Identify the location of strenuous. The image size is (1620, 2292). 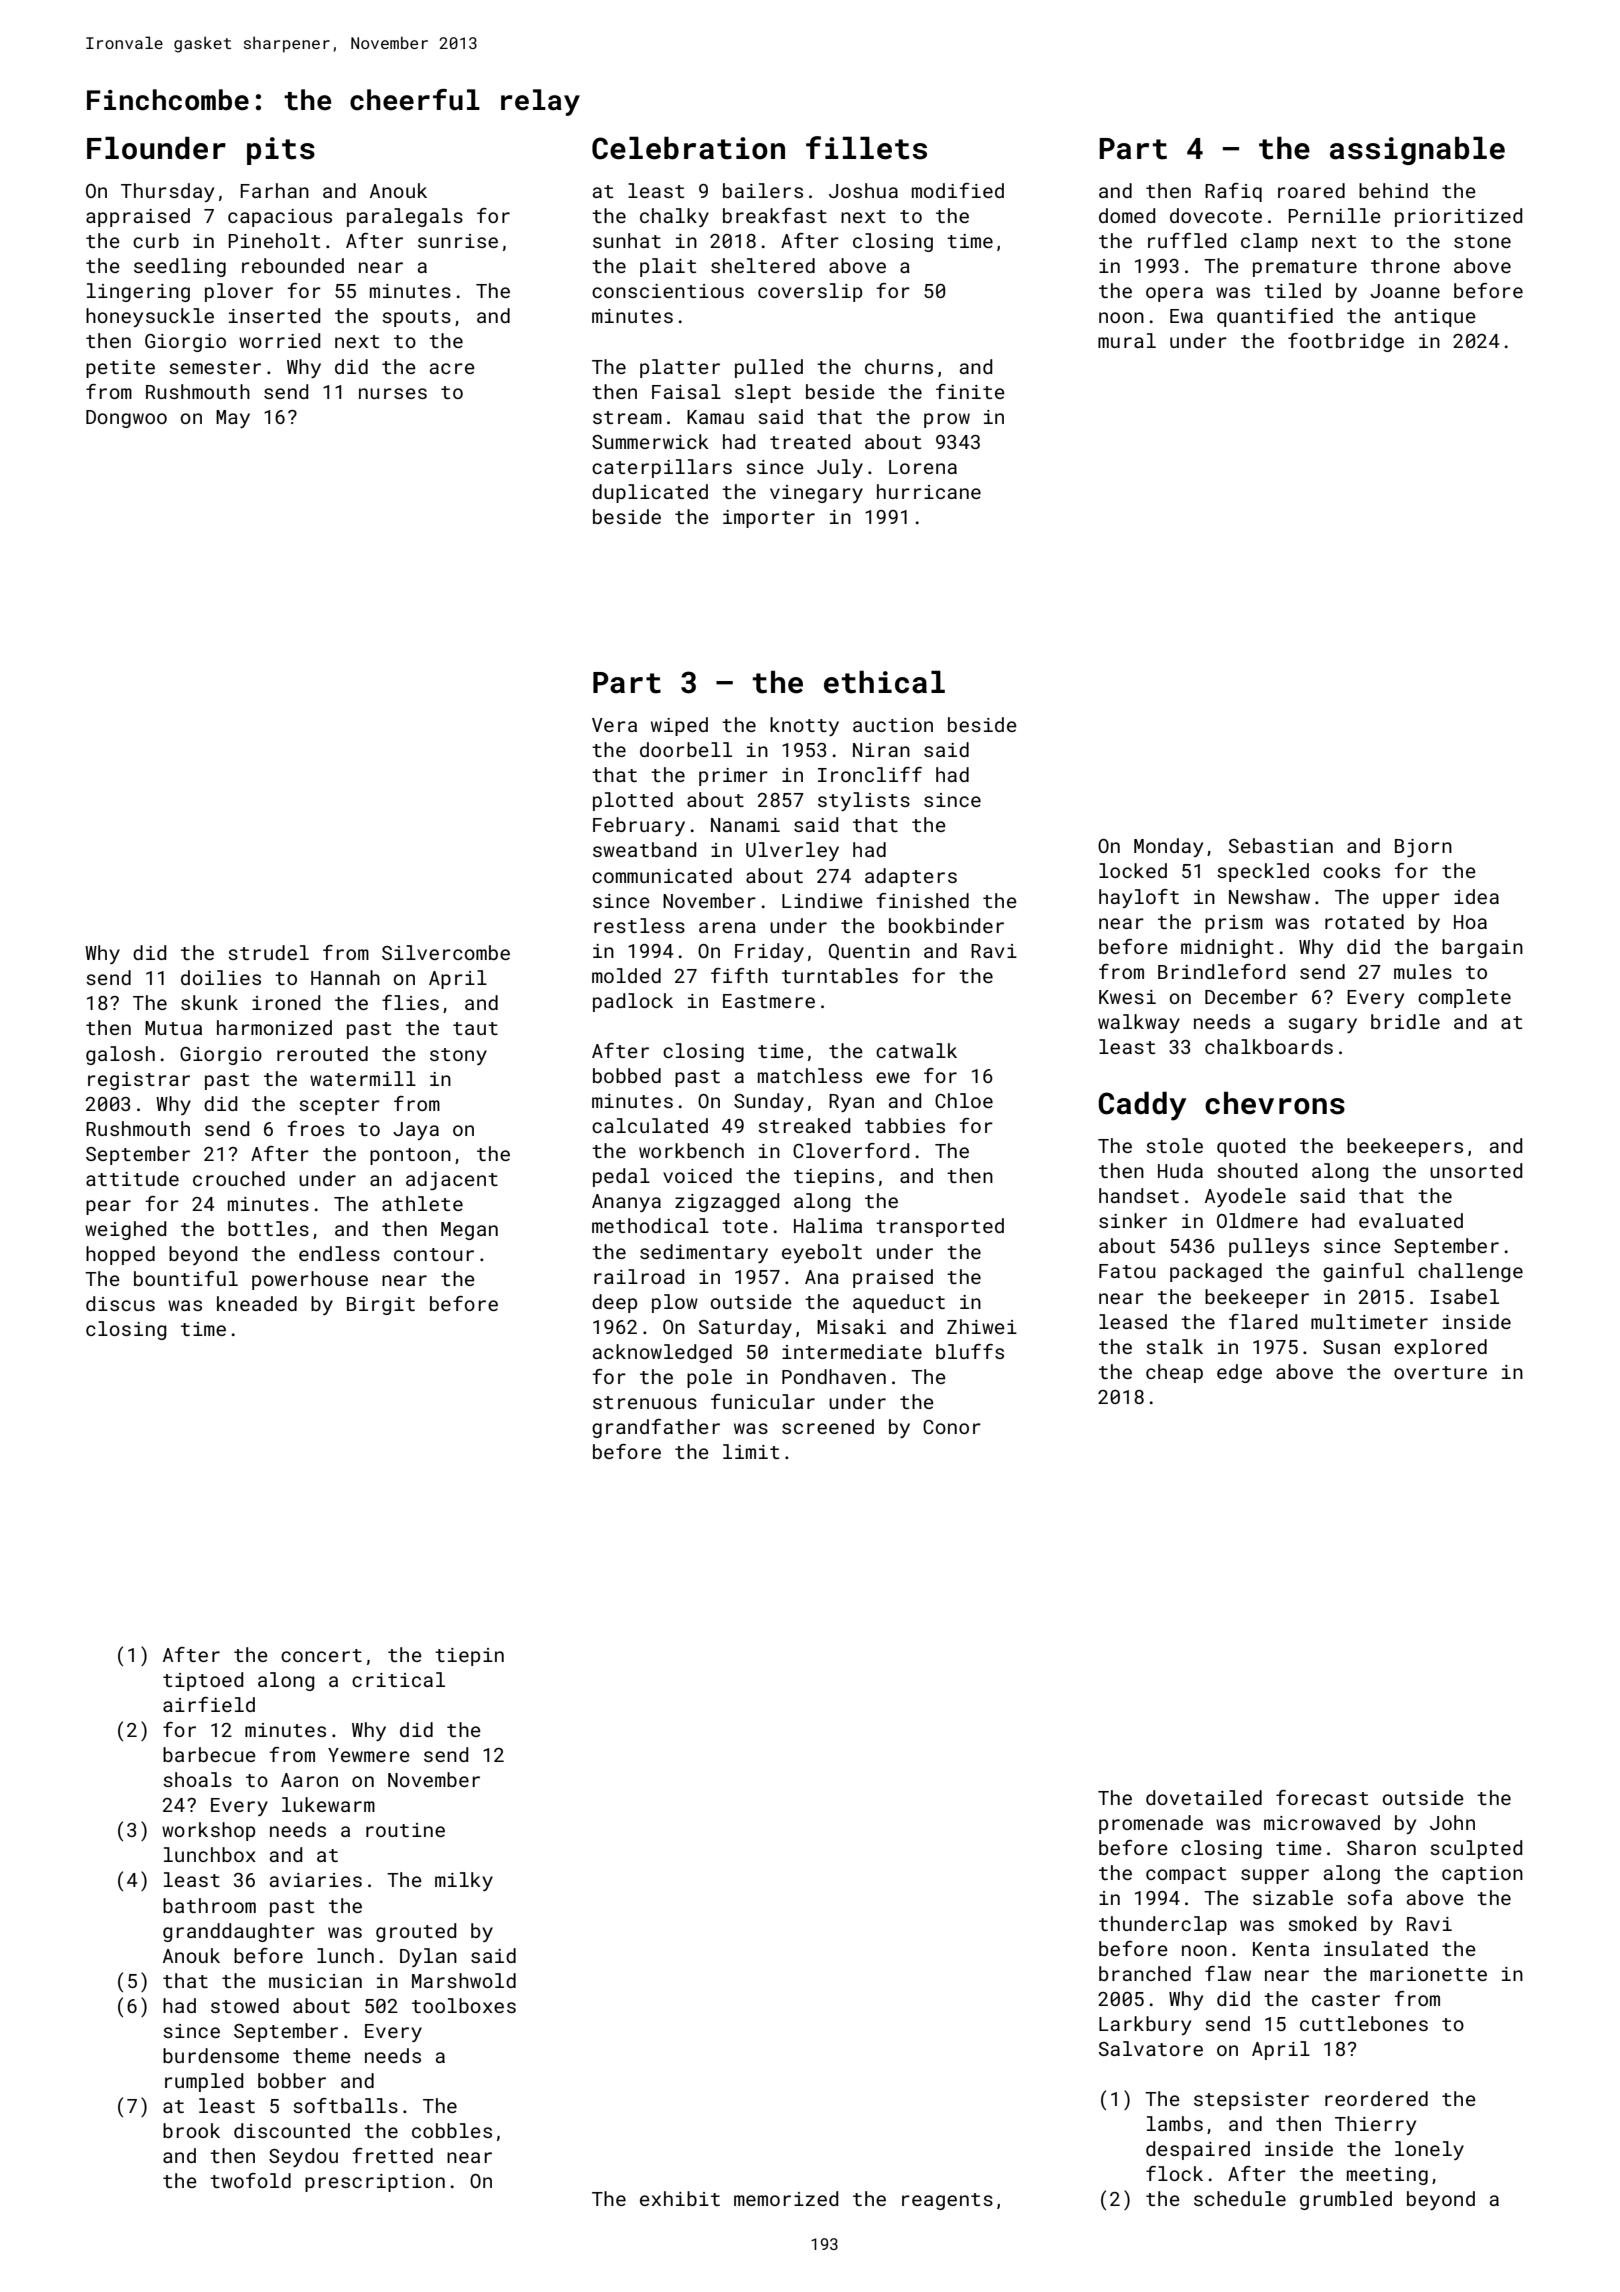
(645, 1402).
